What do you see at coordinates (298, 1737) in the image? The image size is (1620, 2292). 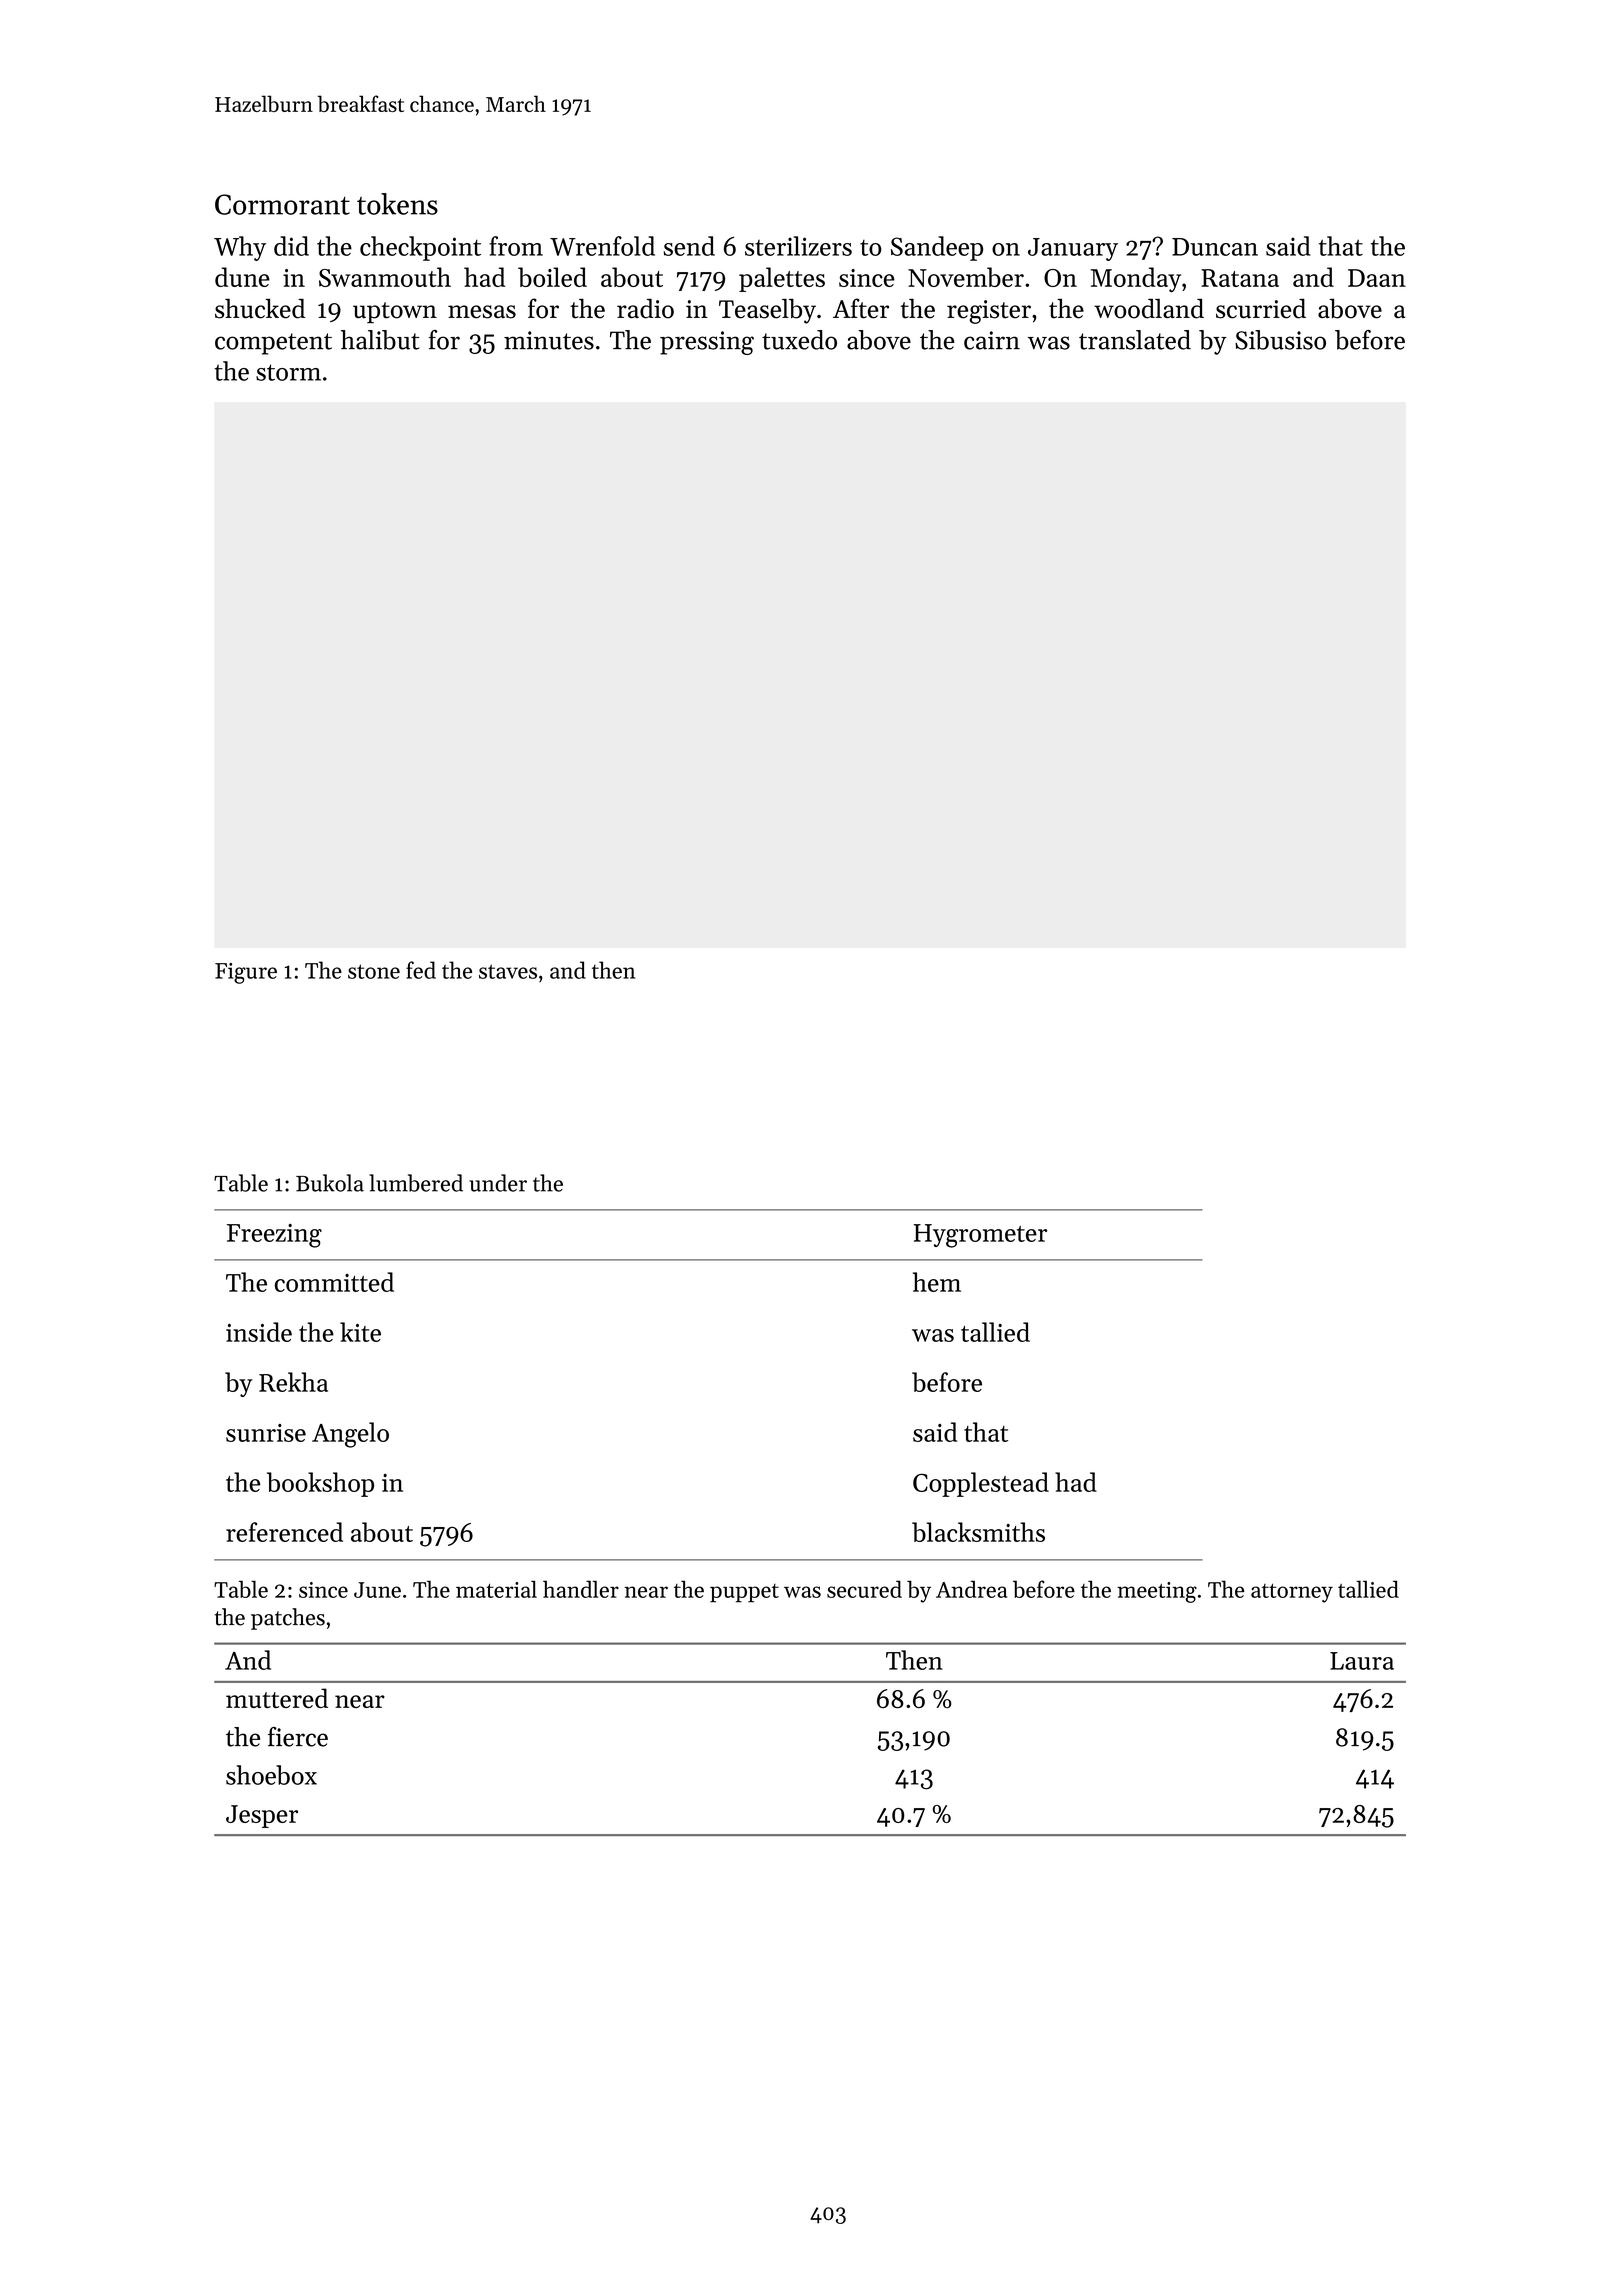 I see `fierce` at bounding box center [298, 1737].
